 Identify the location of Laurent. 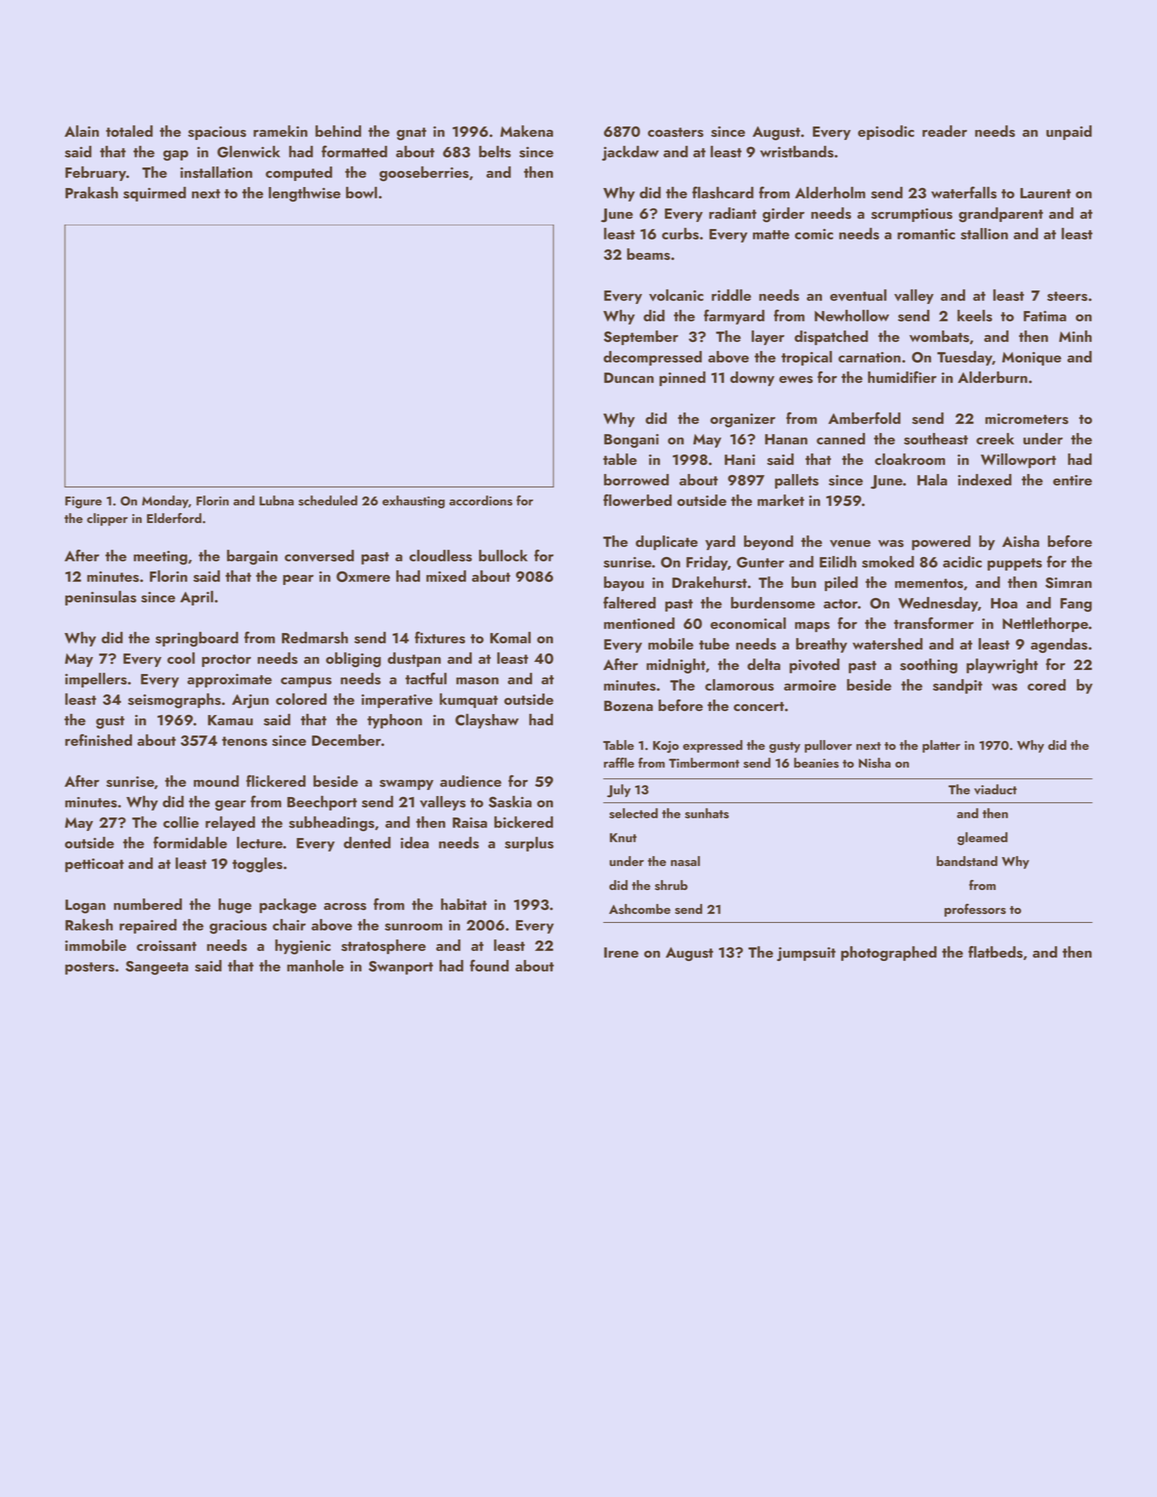
(1045, 193).
